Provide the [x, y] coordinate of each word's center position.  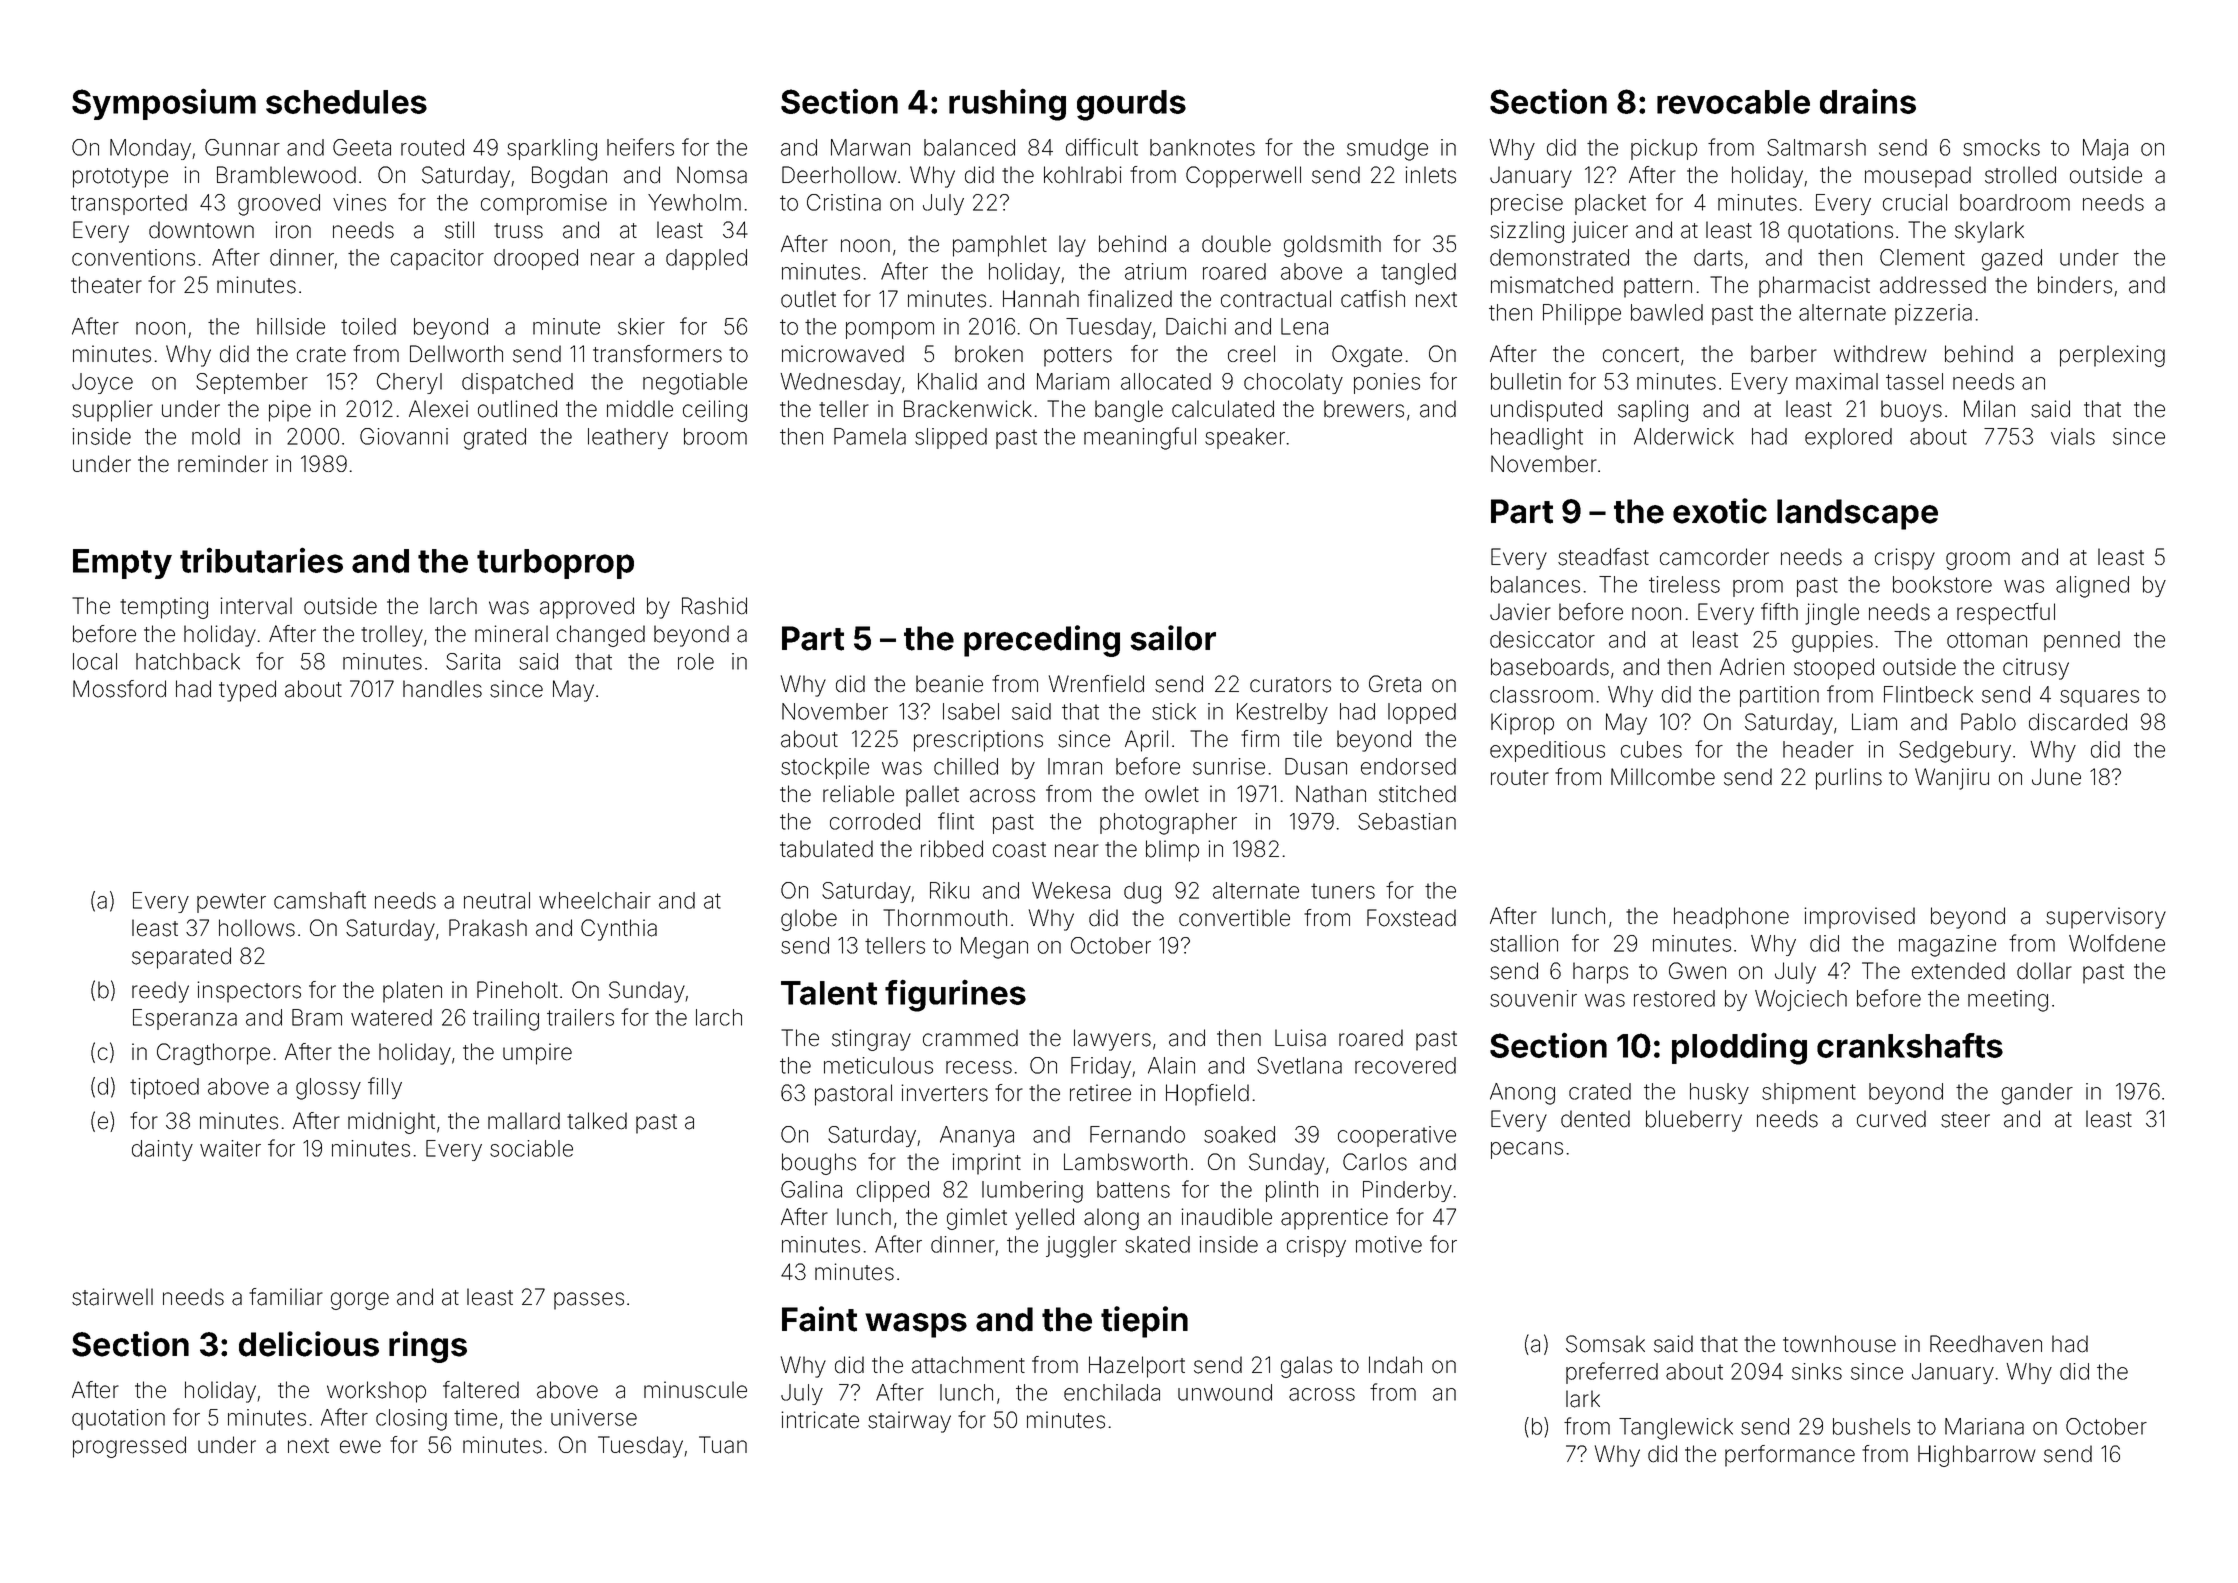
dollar [2044, 971]
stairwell [112, 1297]
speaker [1245, 438]
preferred [1612, 1373]
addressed [1933, 285]
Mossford [119, 689]
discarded [2078, 722]
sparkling [552, 150]
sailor [1173, 638]
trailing [506, 1020]
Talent [829, 993]
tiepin [1144, 1322]
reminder [223, 464]
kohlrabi [1083, 175]
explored [1848, 438]
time [475, 1417]
